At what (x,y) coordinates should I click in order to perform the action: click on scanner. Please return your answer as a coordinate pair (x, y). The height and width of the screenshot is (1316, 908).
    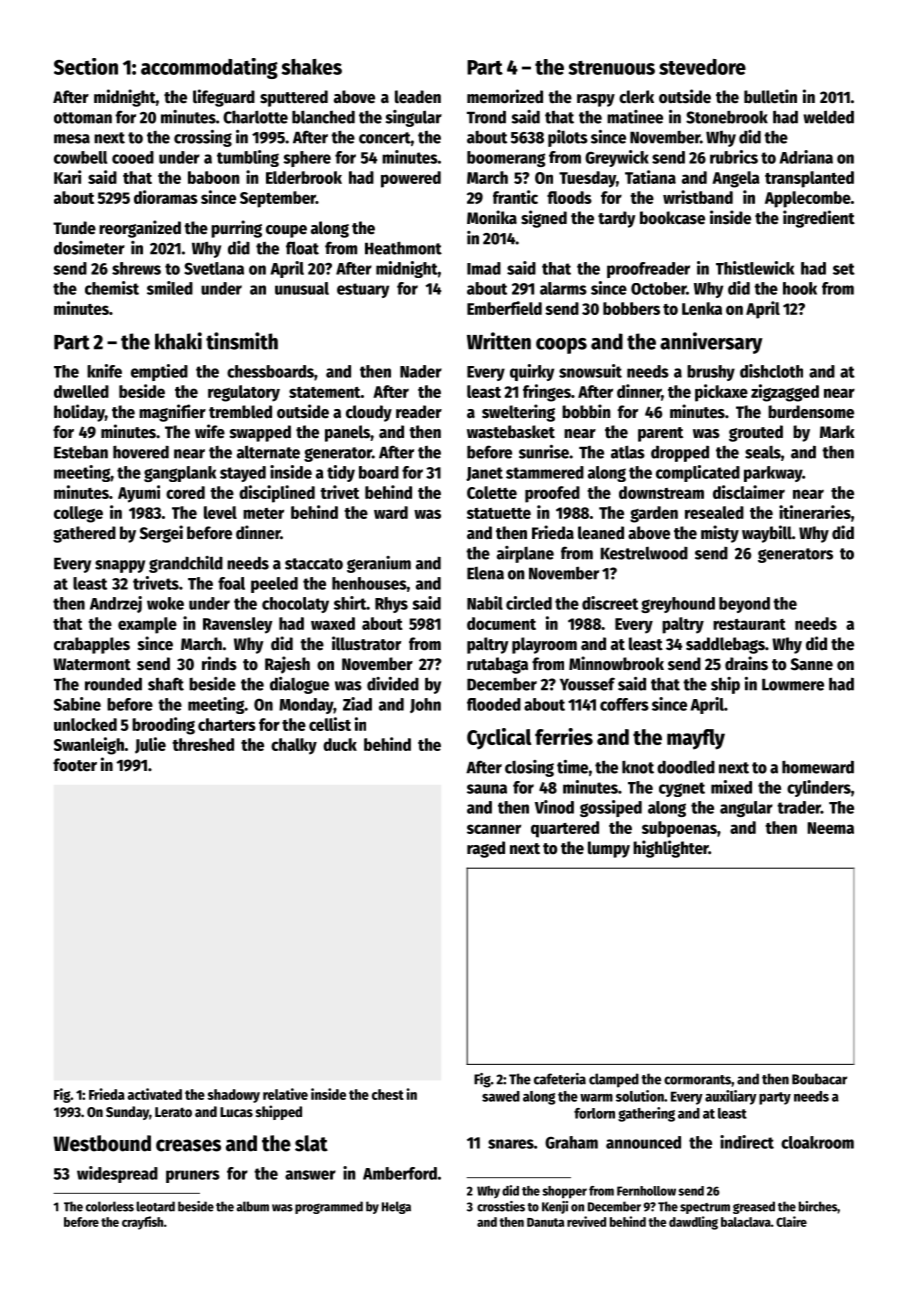
    Looking at the image, I should click on (494, 829).
